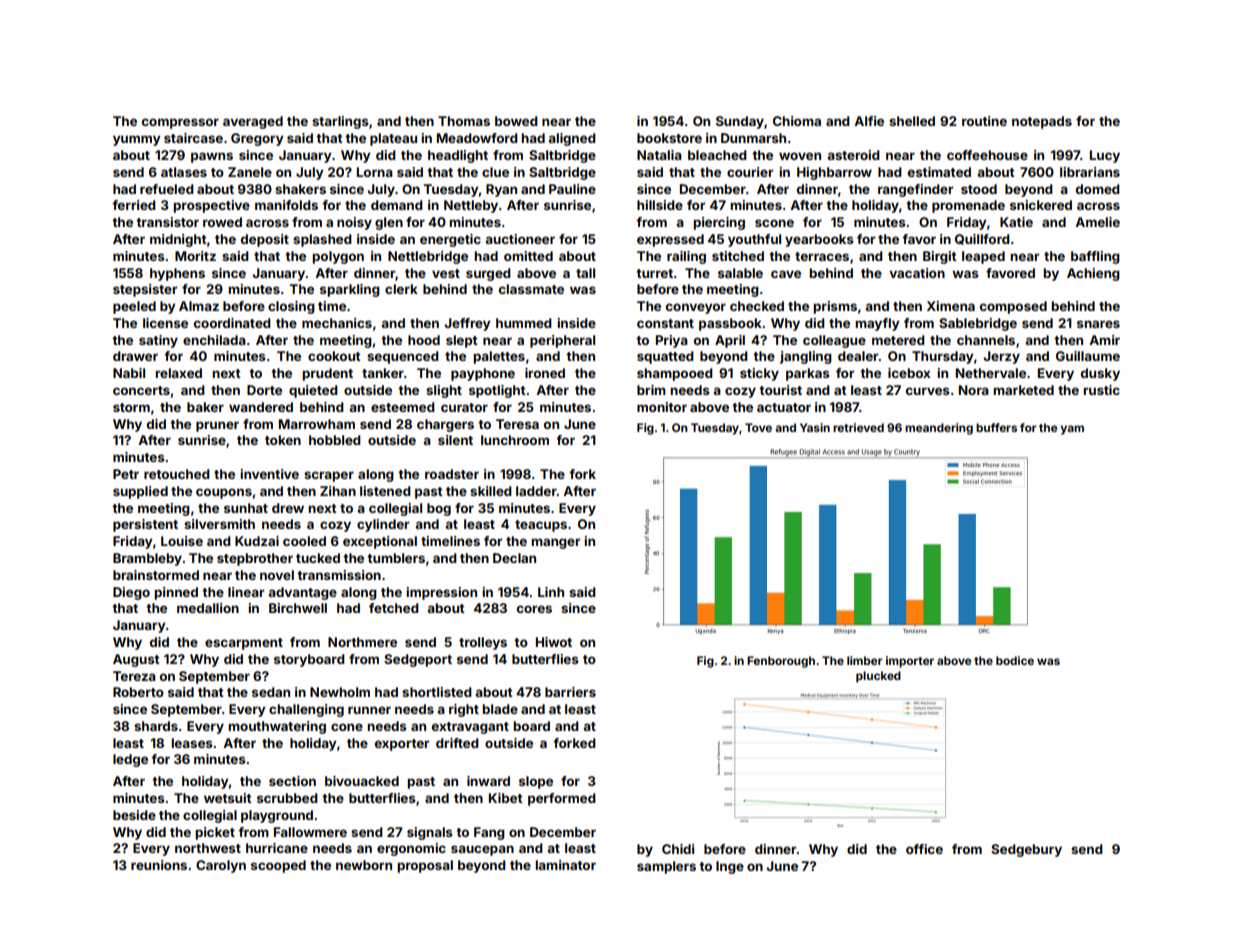 This document has width=1233, height=952. What do you see at coordinates (797, 121) in the document?
I see `Chioma` at bounding box center [797, 121].
